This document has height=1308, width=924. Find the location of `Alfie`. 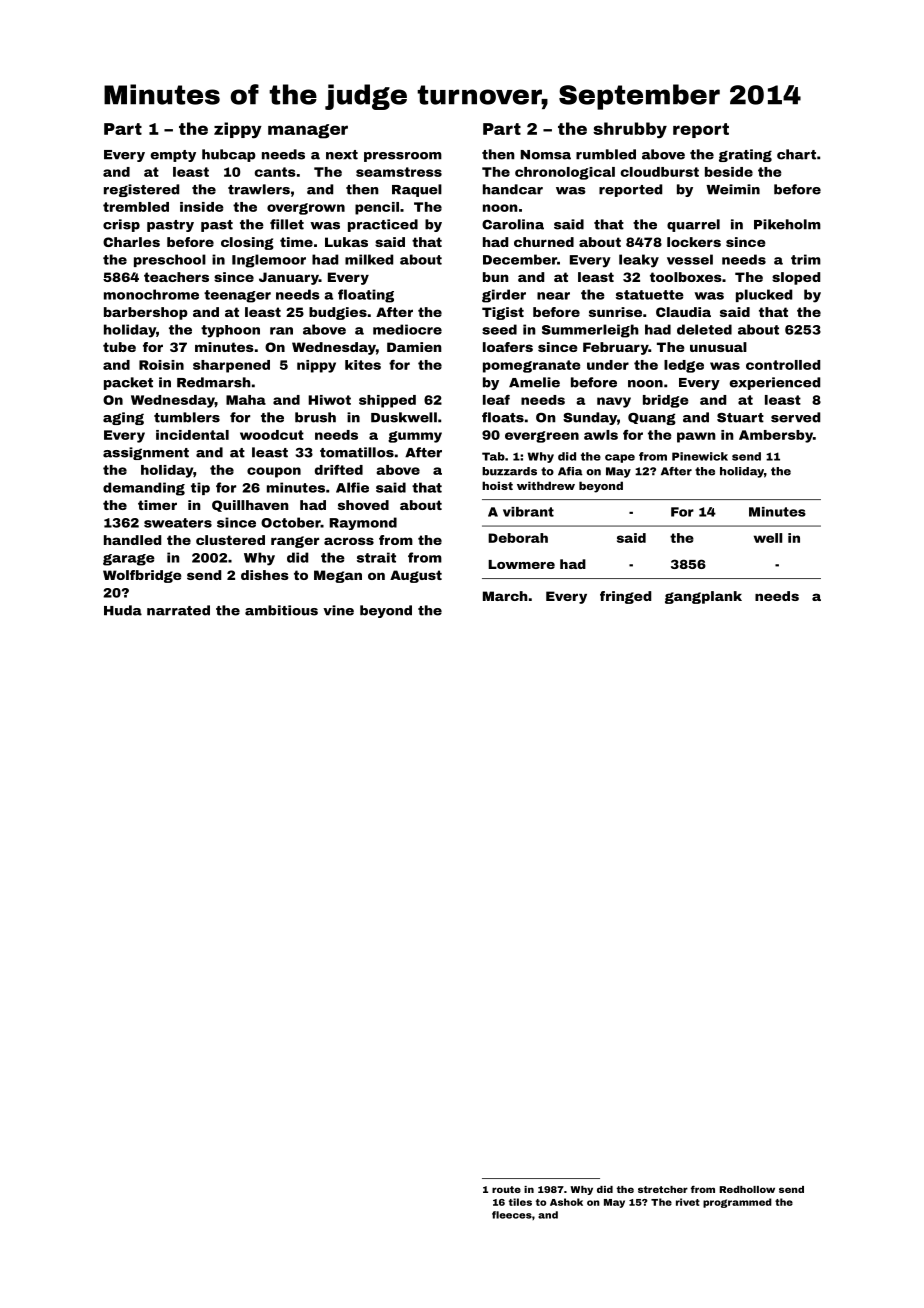

Alfie is located at coordinates (352, 487).
